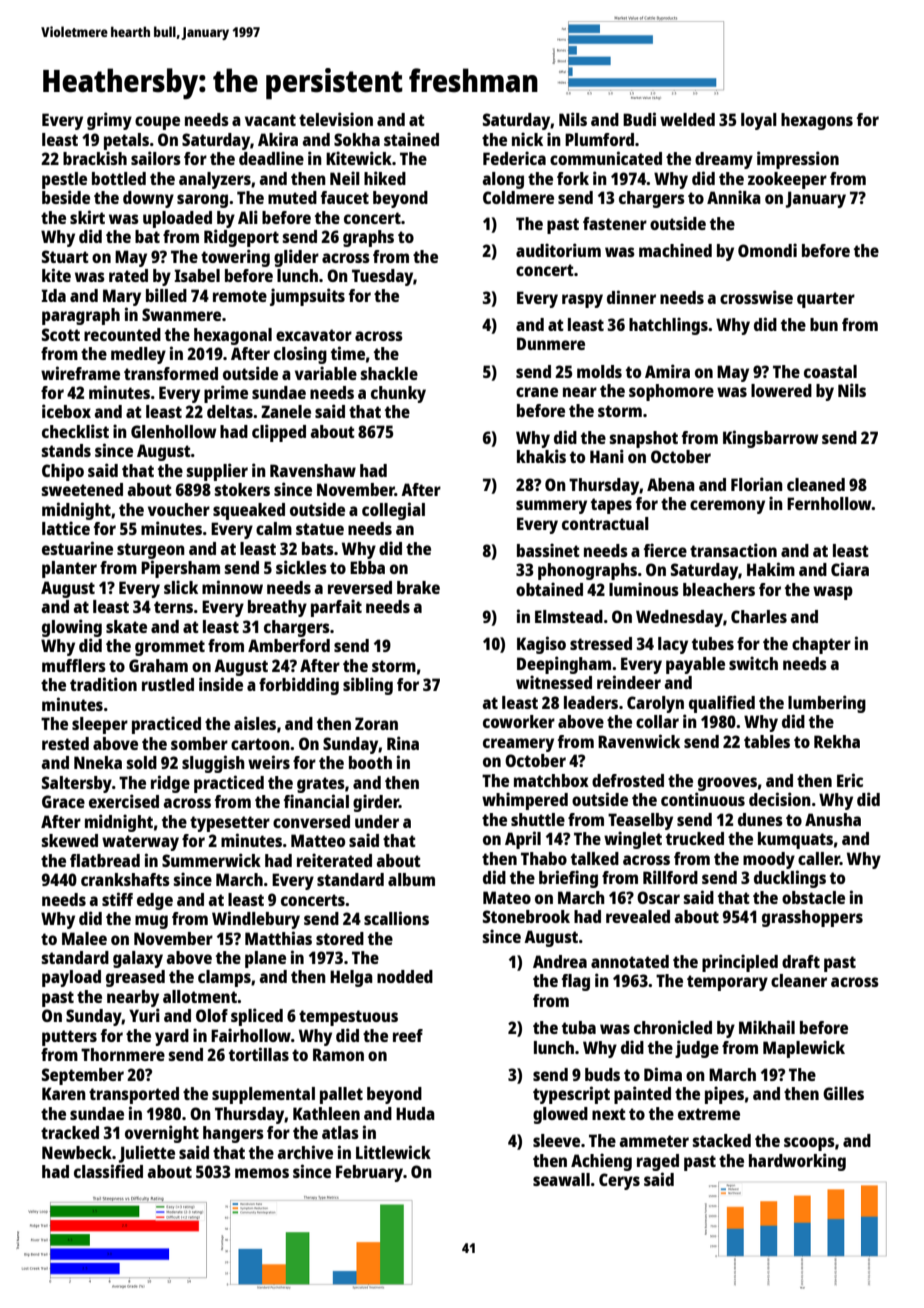  What do you see at coordinates (257, 1017) in the screenshot?
I see `spliced` at bounding box center [257, 1017].
